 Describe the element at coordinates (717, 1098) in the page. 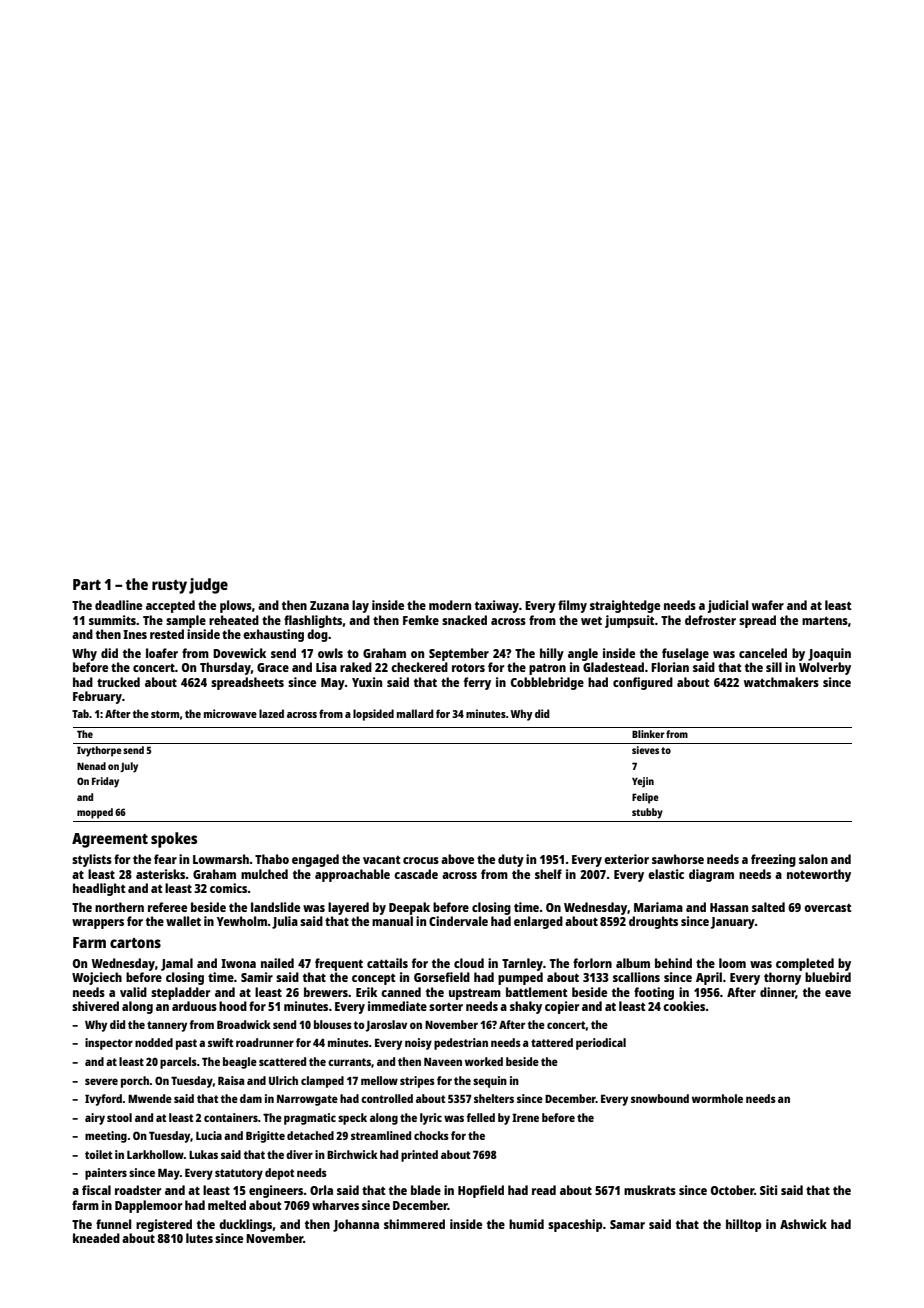

I see `wormhole` at that location.
